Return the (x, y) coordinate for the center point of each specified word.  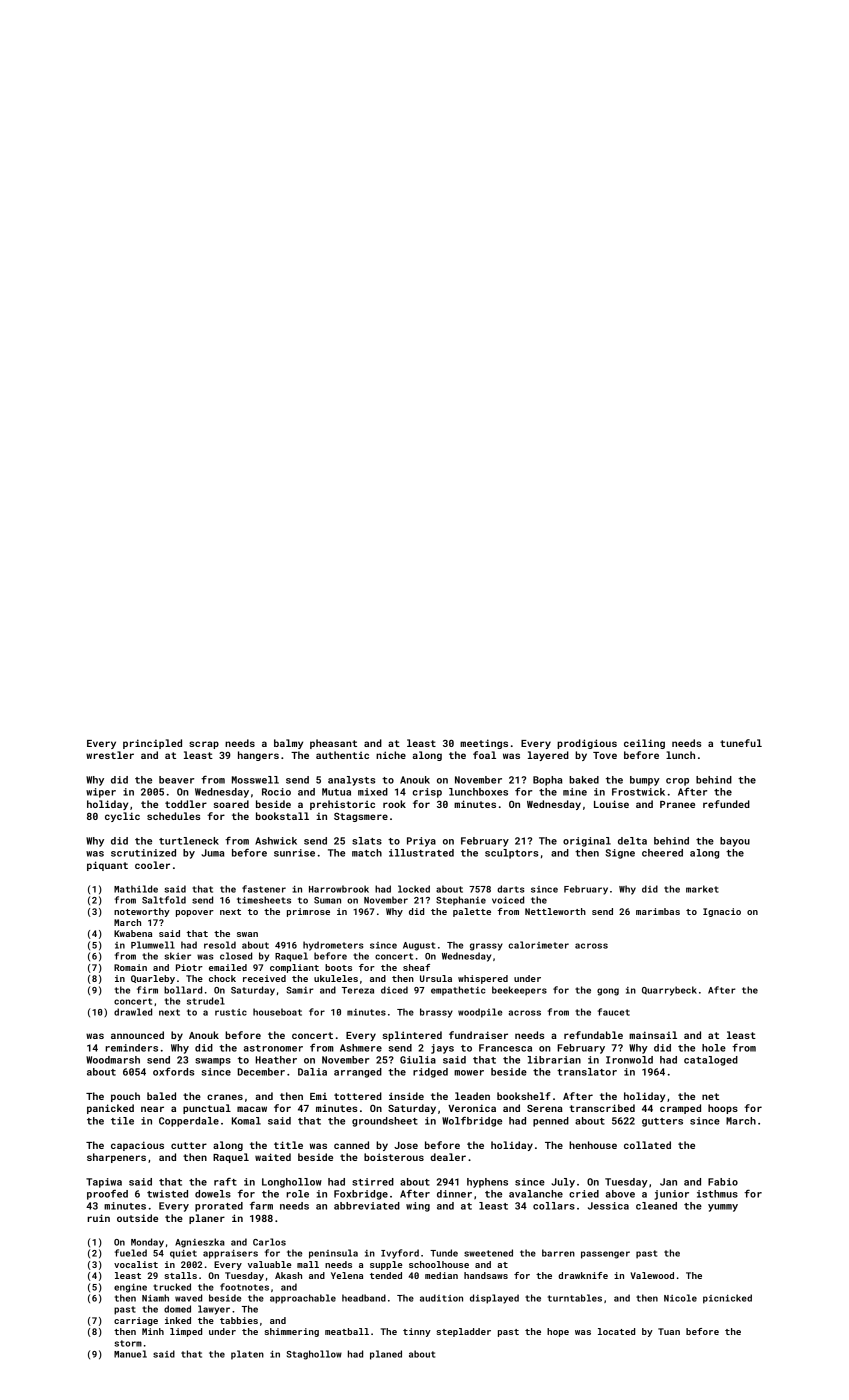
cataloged (711, 1061)
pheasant (333, 744)
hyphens (487, 1183)
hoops (723, 1109)
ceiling (644, 744)
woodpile (480, 1013)
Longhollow (292, 1183)
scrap (204, 745)
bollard (183, 990)
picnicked (727, 1299)
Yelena (347, 1275)
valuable (270, 1264)
